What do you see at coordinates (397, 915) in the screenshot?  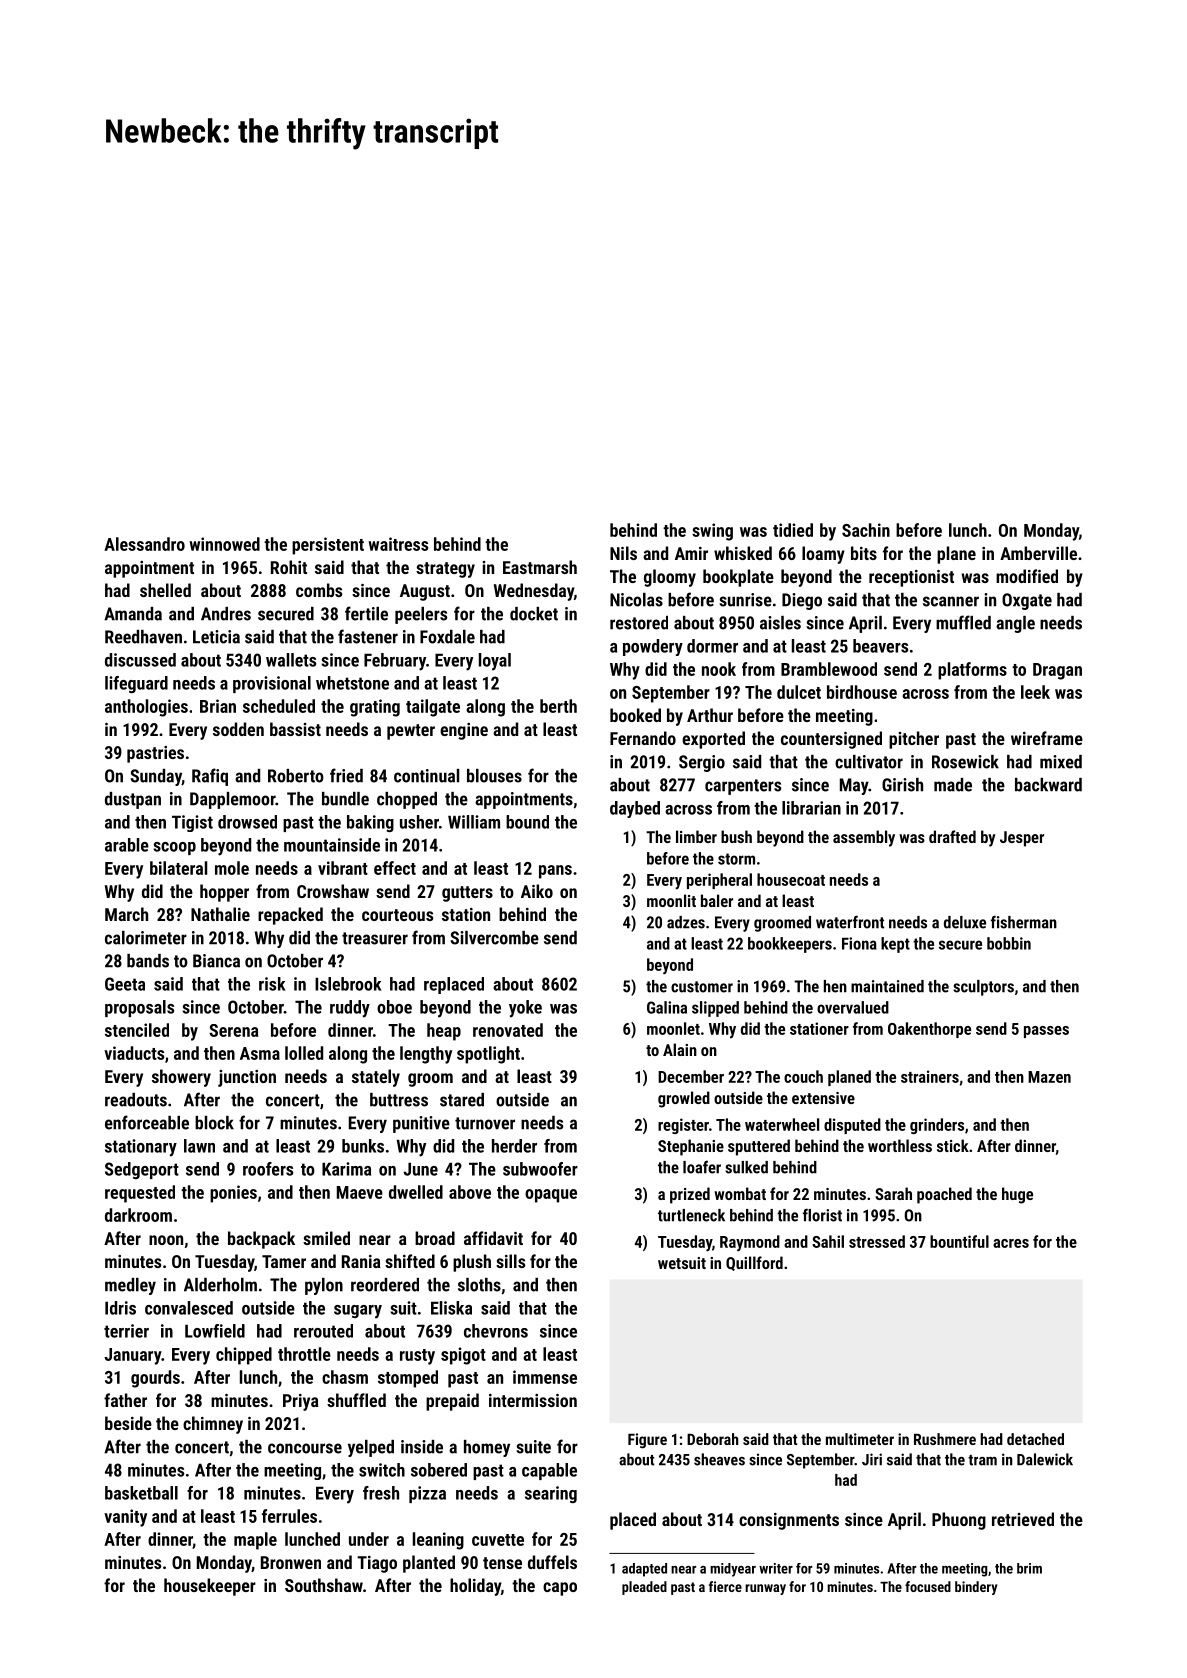 I see `courteous` at bounding box center [397, 915].
